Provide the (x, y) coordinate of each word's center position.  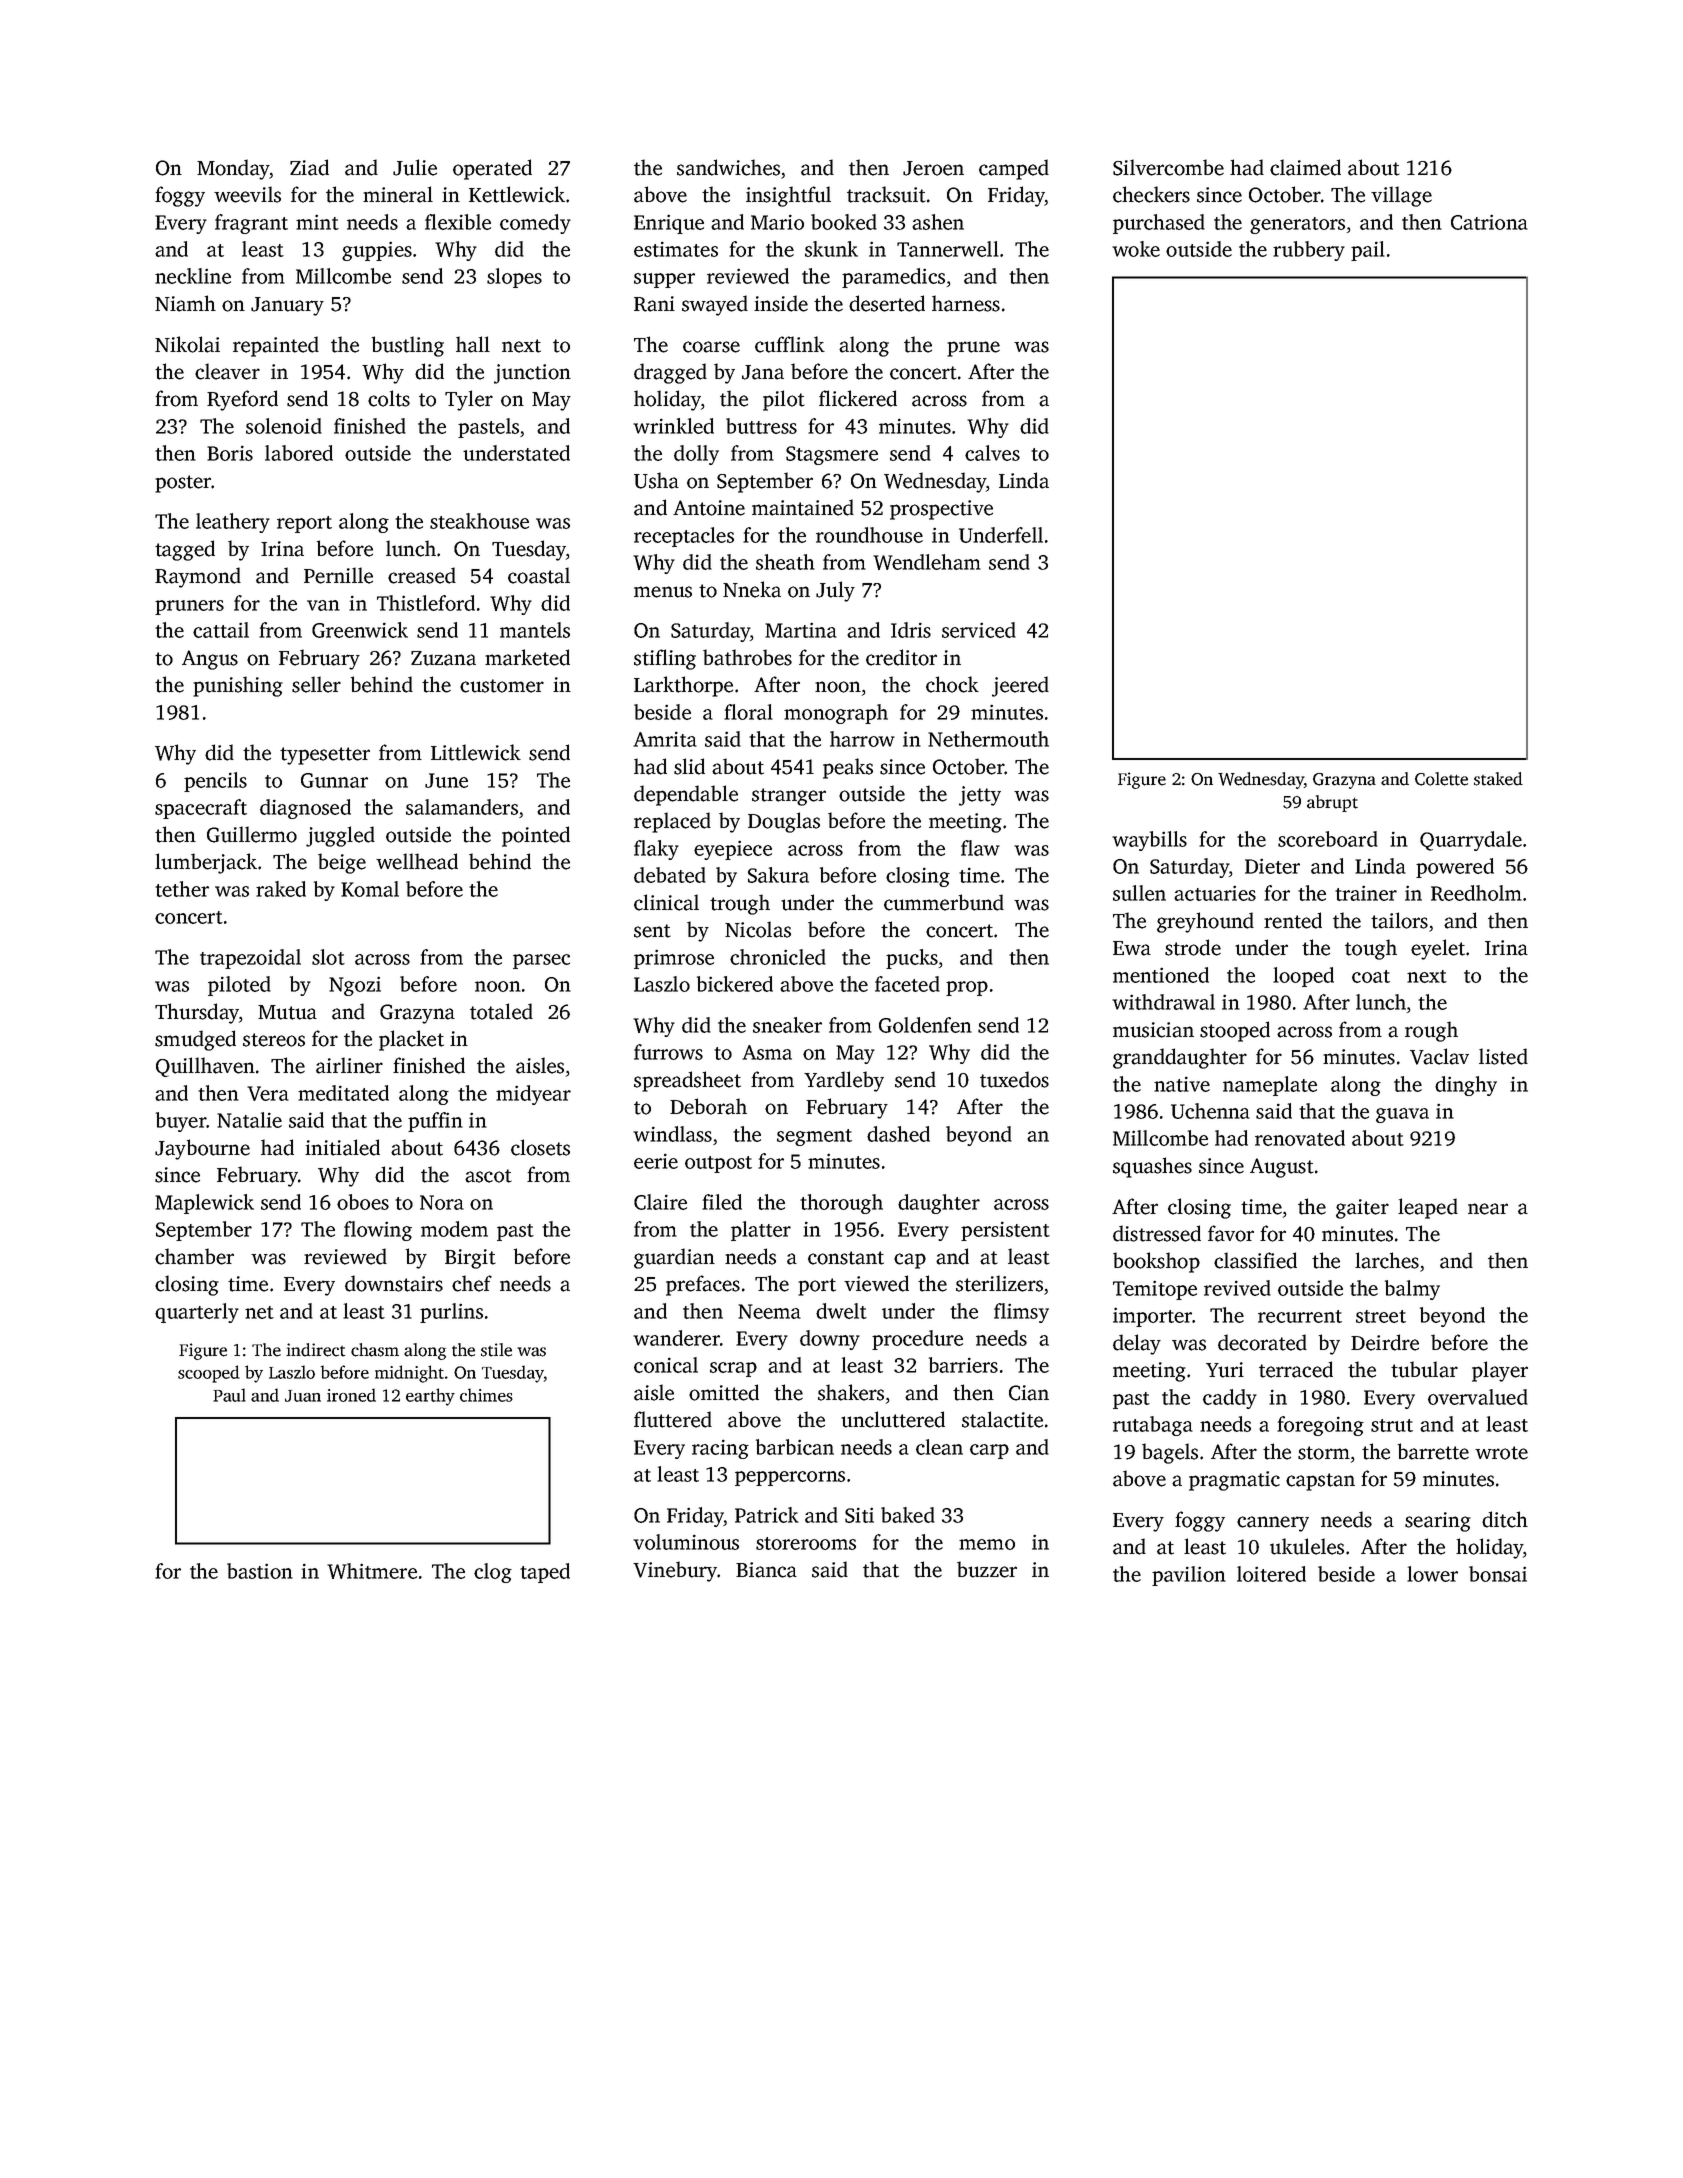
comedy (535, 224)
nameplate (1270, 1086)
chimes (486, 1395)
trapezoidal (250, 959)
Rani (654, 304)
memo (987, 1544)
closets (540, 1147)
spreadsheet (687, 1081)
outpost (718, 1164)
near (1488, 1209)
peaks (848, 768)
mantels (535, 630)
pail (1368, 251)
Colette (1441, 779)
